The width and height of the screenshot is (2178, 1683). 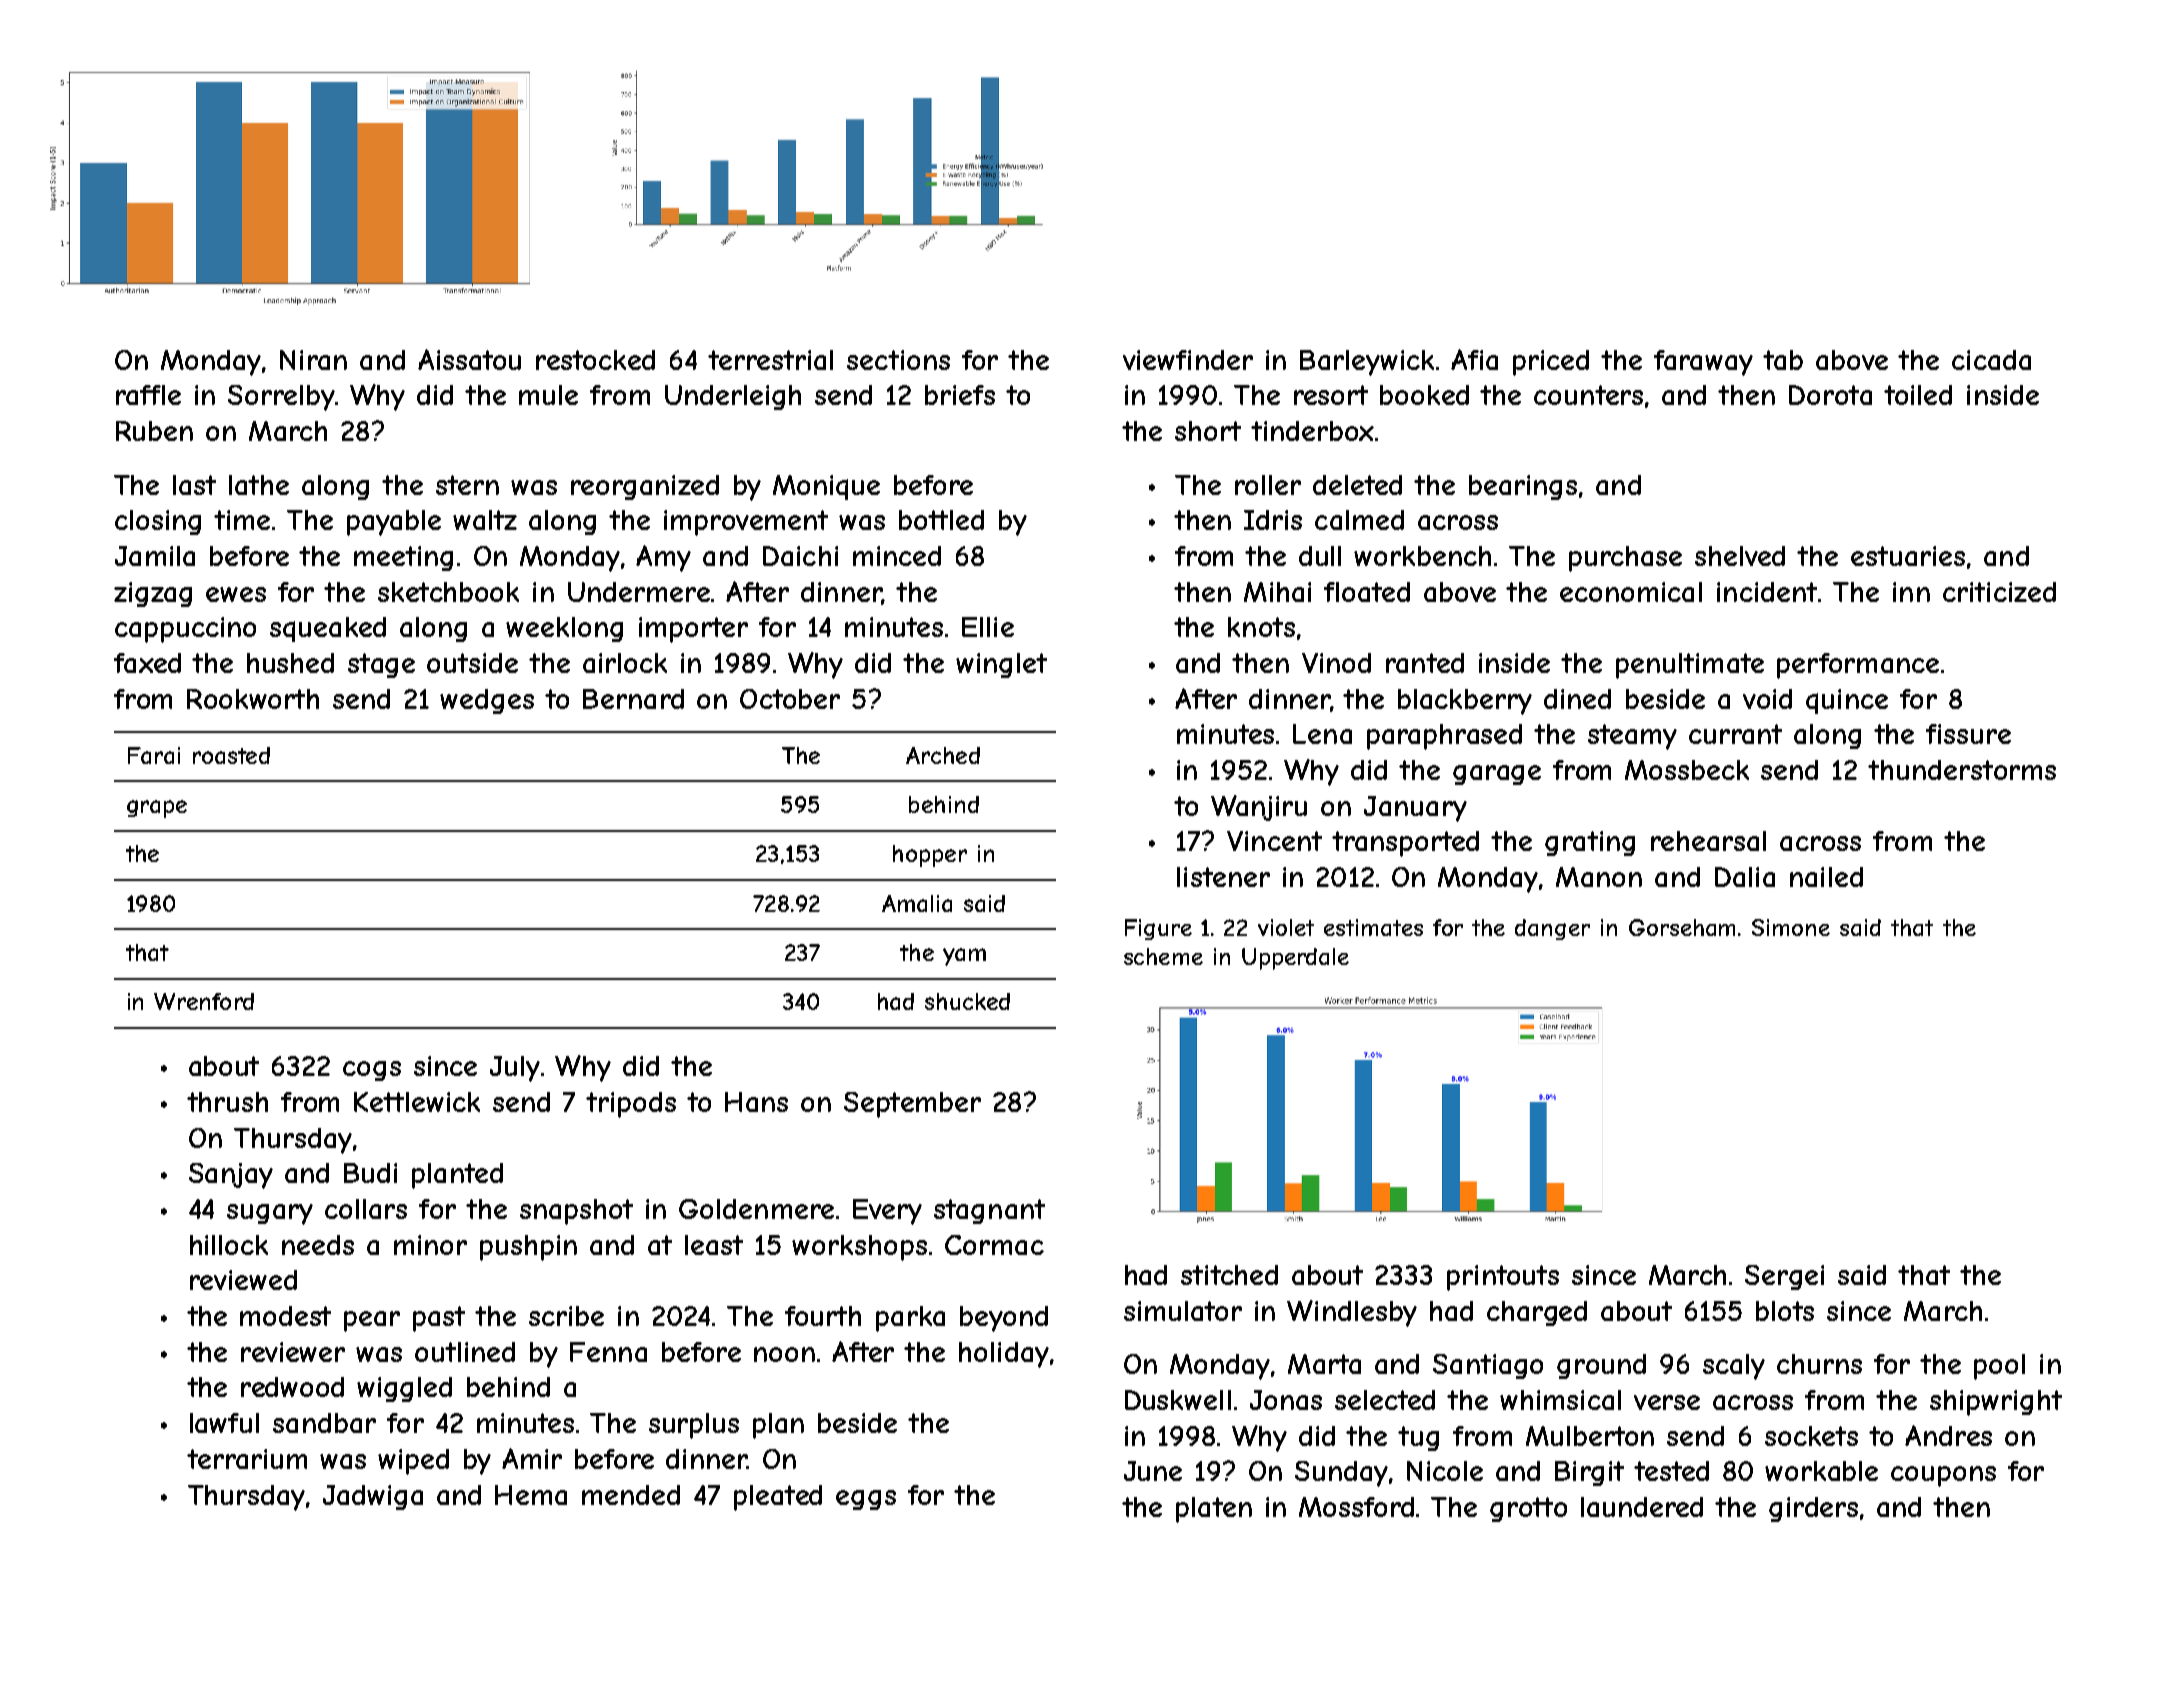 I want to click on cicada, so click(x=1991, y=360).
